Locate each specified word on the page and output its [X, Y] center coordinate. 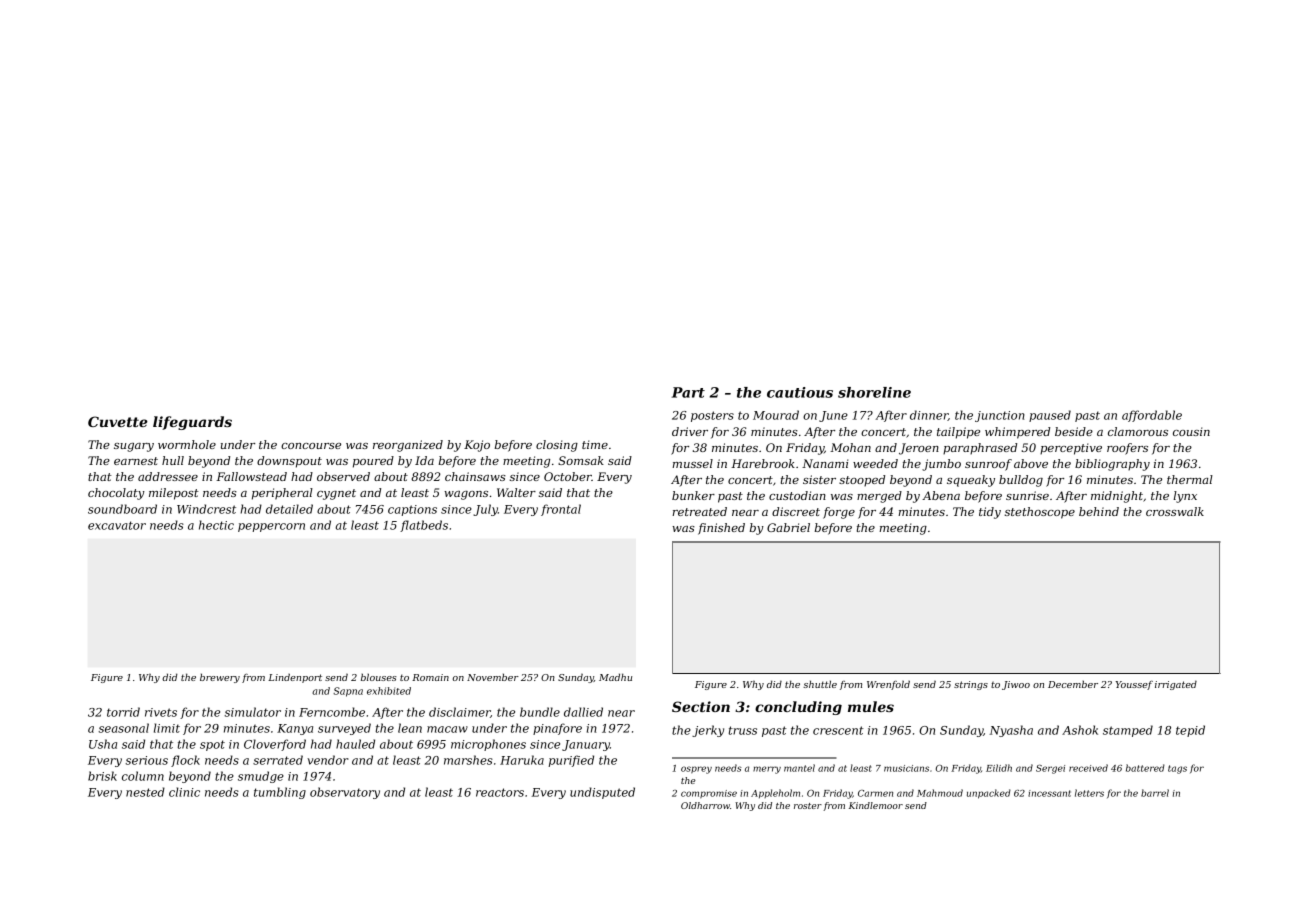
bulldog [1021, 481]
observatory [345, 793]
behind [1099, 511]
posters [712, 416]
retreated [699, 511]
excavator [117, 525]
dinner [929, 415]
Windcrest [206, 509]
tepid [1190, 731]
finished [721, 529]
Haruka [522, 760]
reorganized [408, 446]
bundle [540, 712]
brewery [220, 678]
